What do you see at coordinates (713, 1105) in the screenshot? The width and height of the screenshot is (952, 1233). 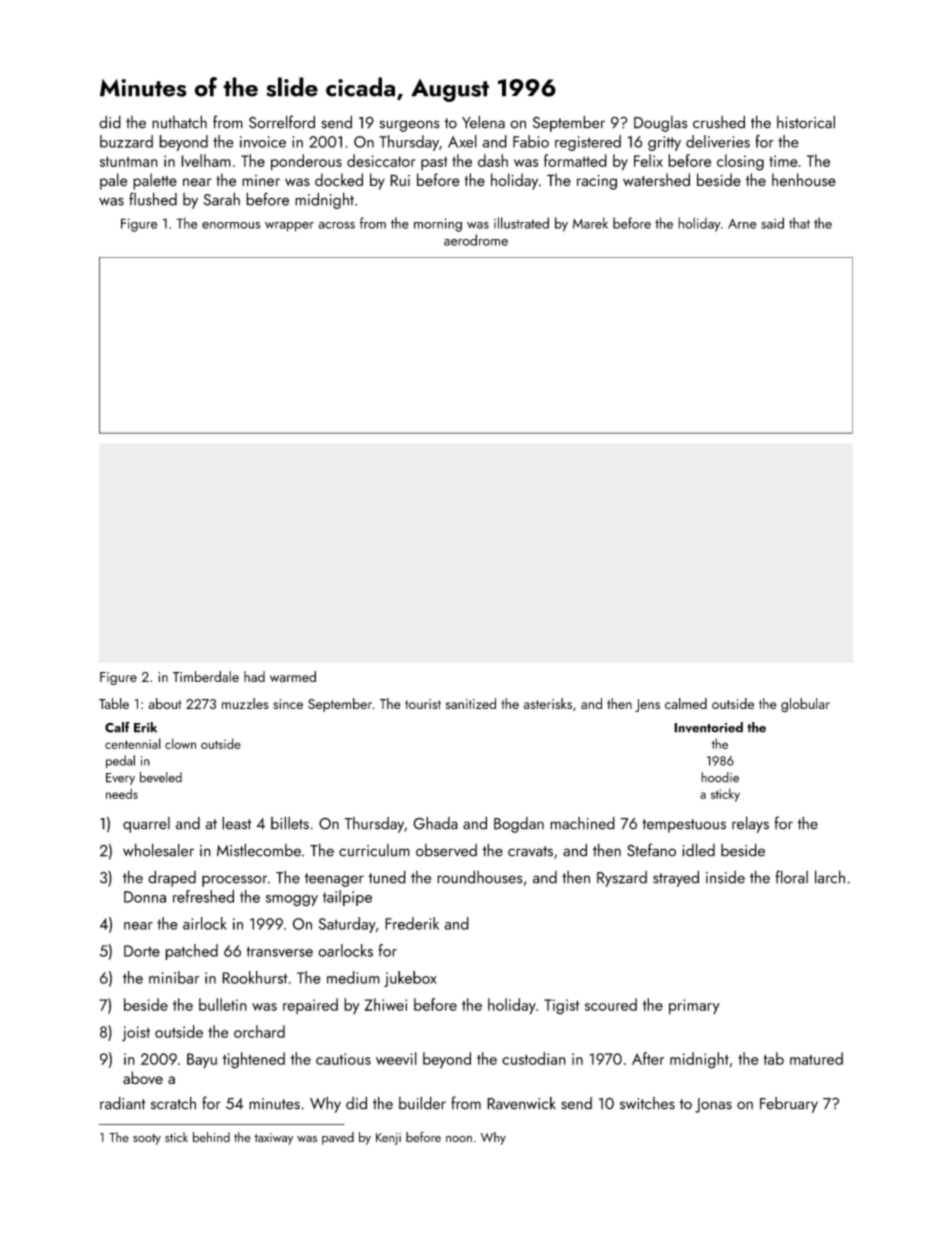 I see `Jonas` at bounding box center [713, 1105].
